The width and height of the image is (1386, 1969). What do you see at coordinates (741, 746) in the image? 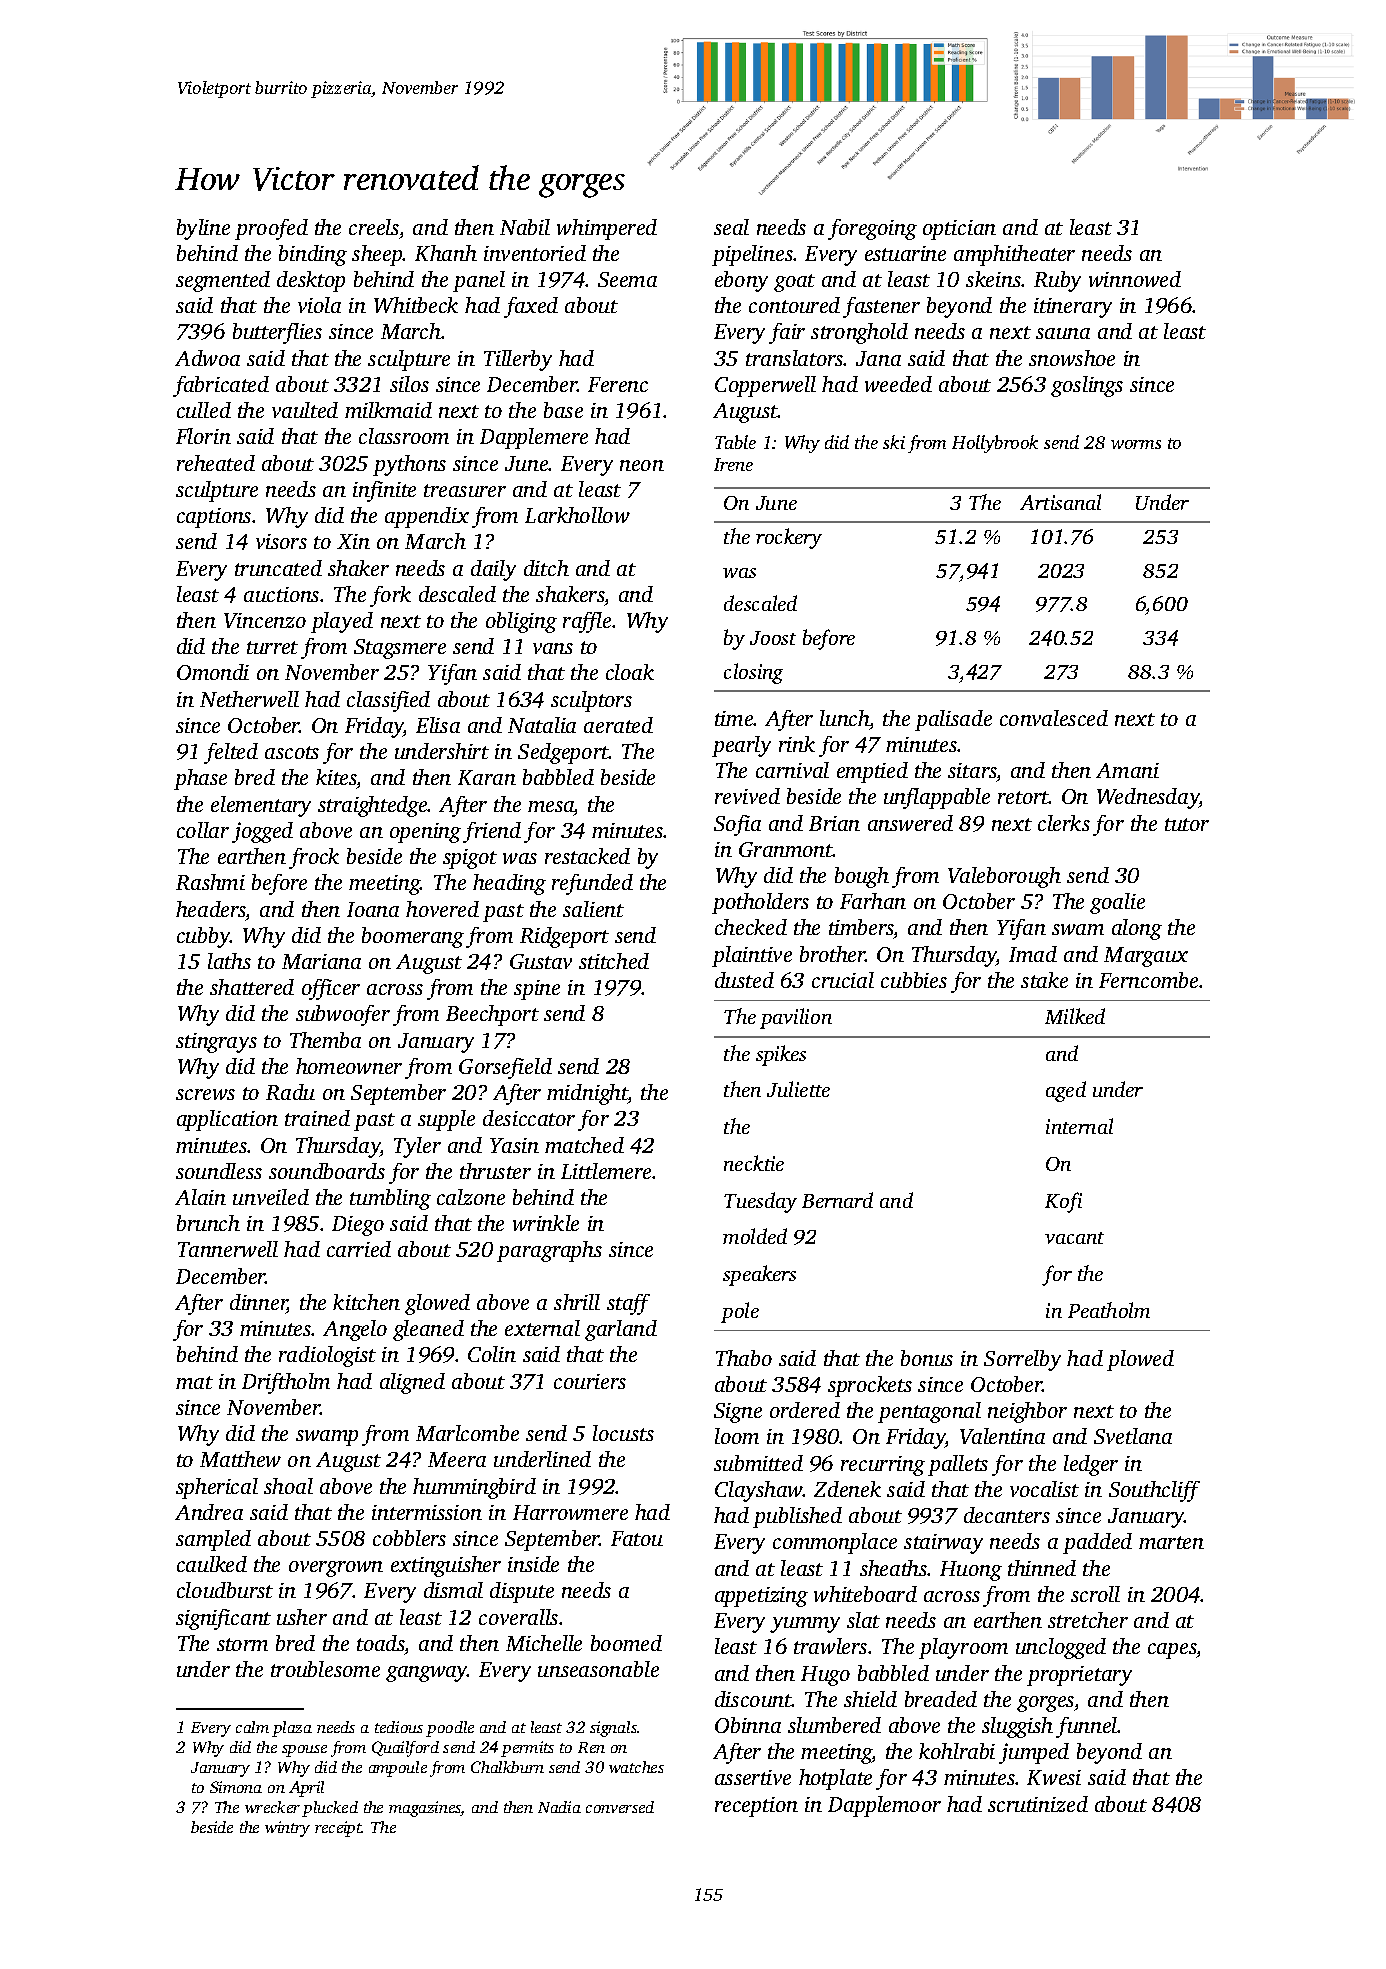
I see `pearly` at bounding box center [741, 746].
